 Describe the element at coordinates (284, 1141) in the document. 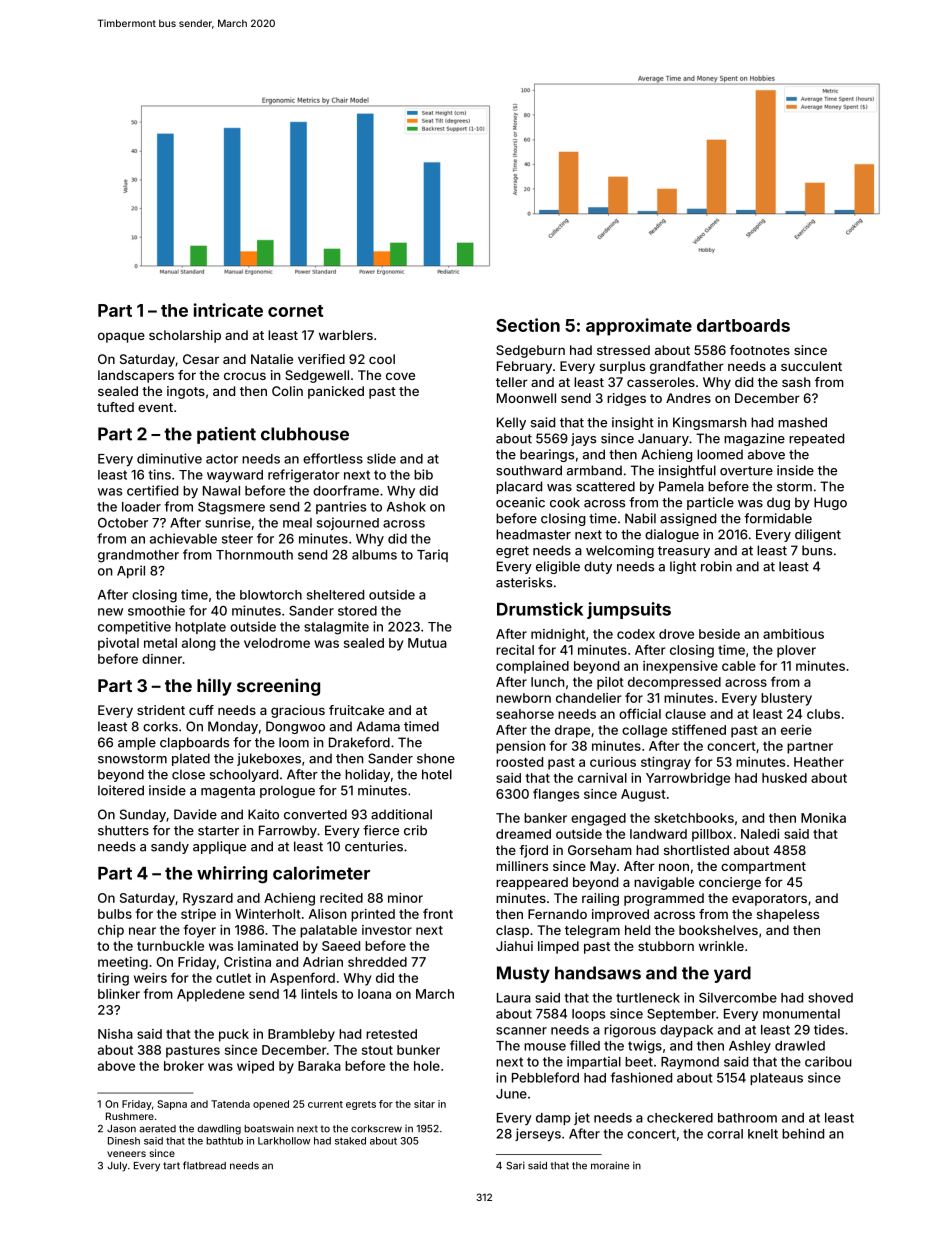

I see `Larkhollow` at that location.
